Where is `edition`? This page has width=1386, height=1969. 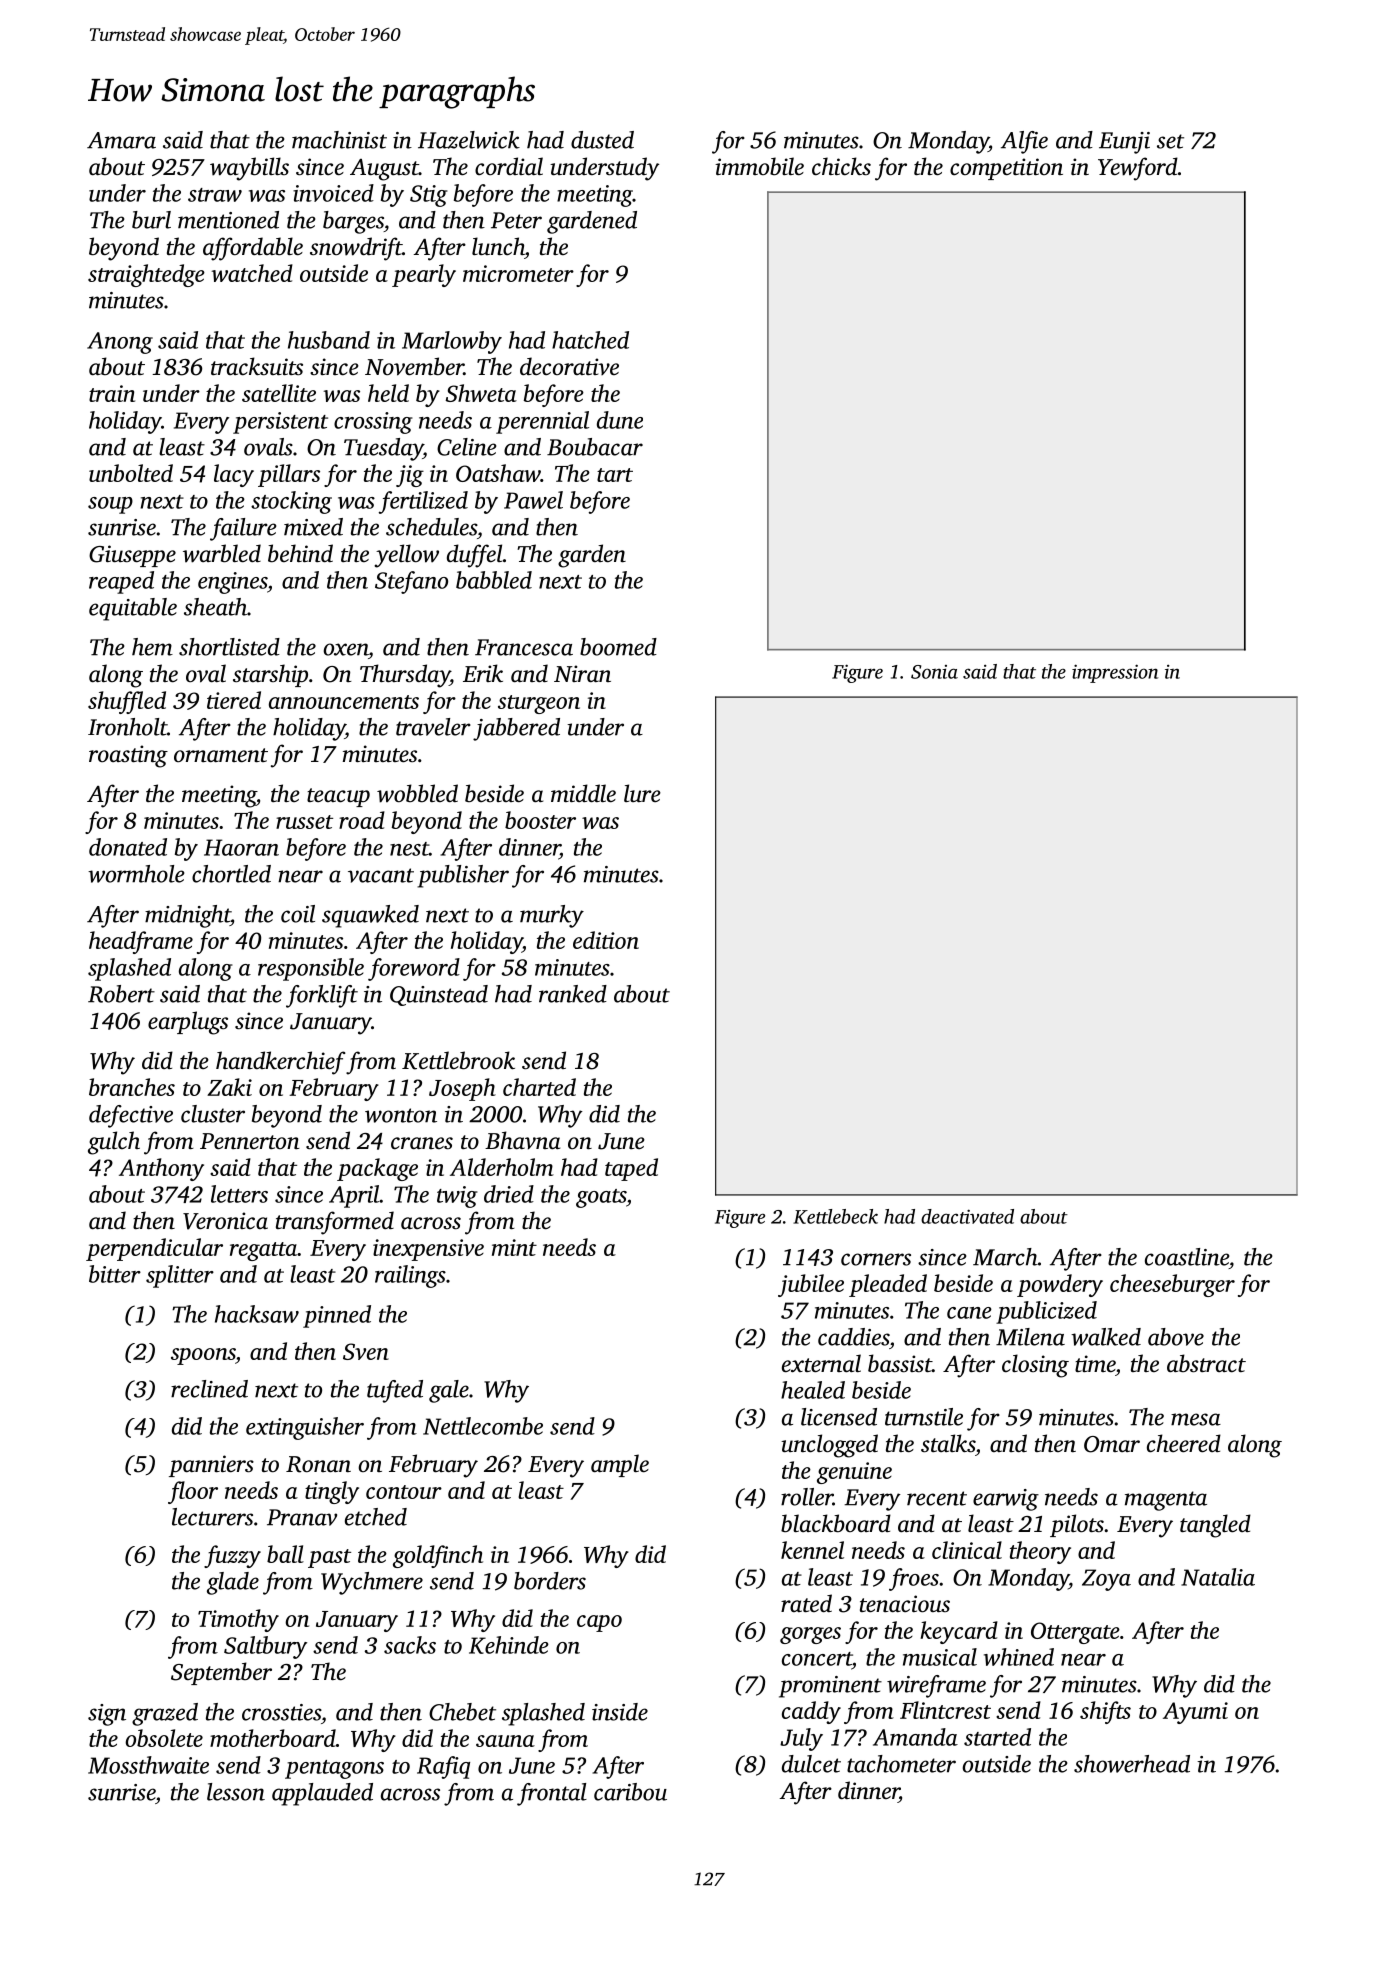
edition is located at coordinates (606, 940).
